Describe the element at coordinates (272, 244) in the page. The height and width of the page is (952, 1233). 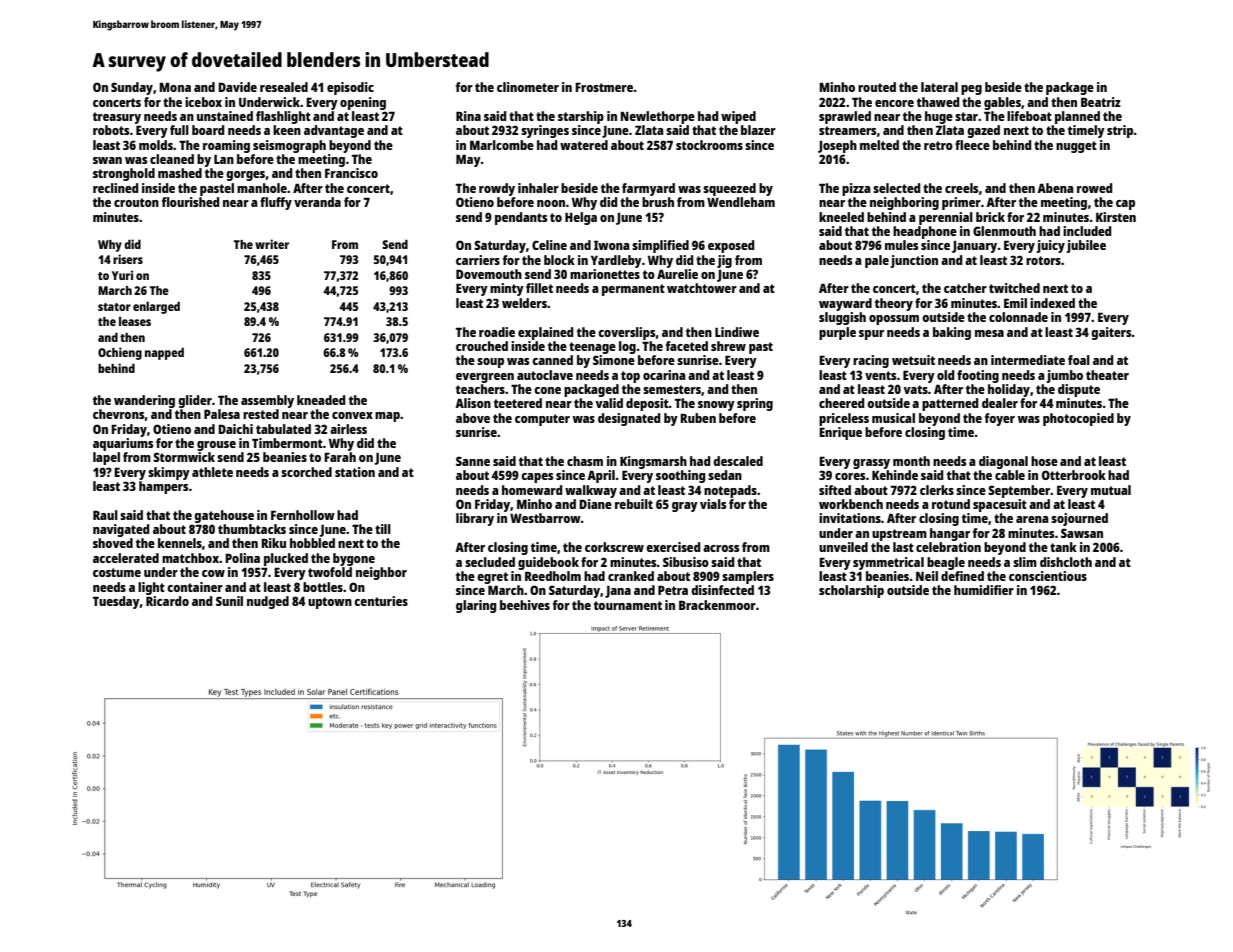
I see `writer` at that location.
